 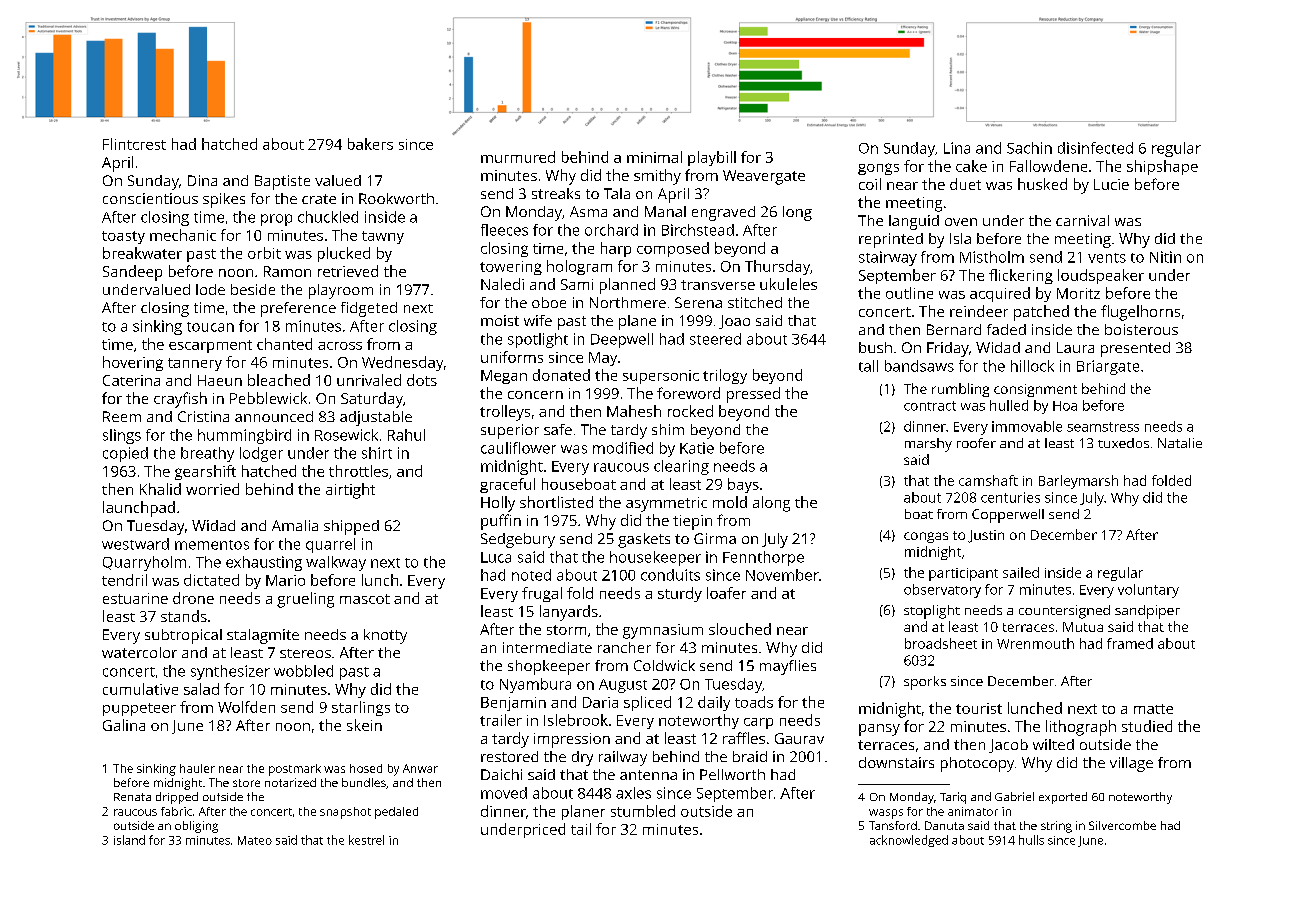 What do you see at coordinates (740, 629) in the image?
I see `slouched` at bounding box center [740, 629].
